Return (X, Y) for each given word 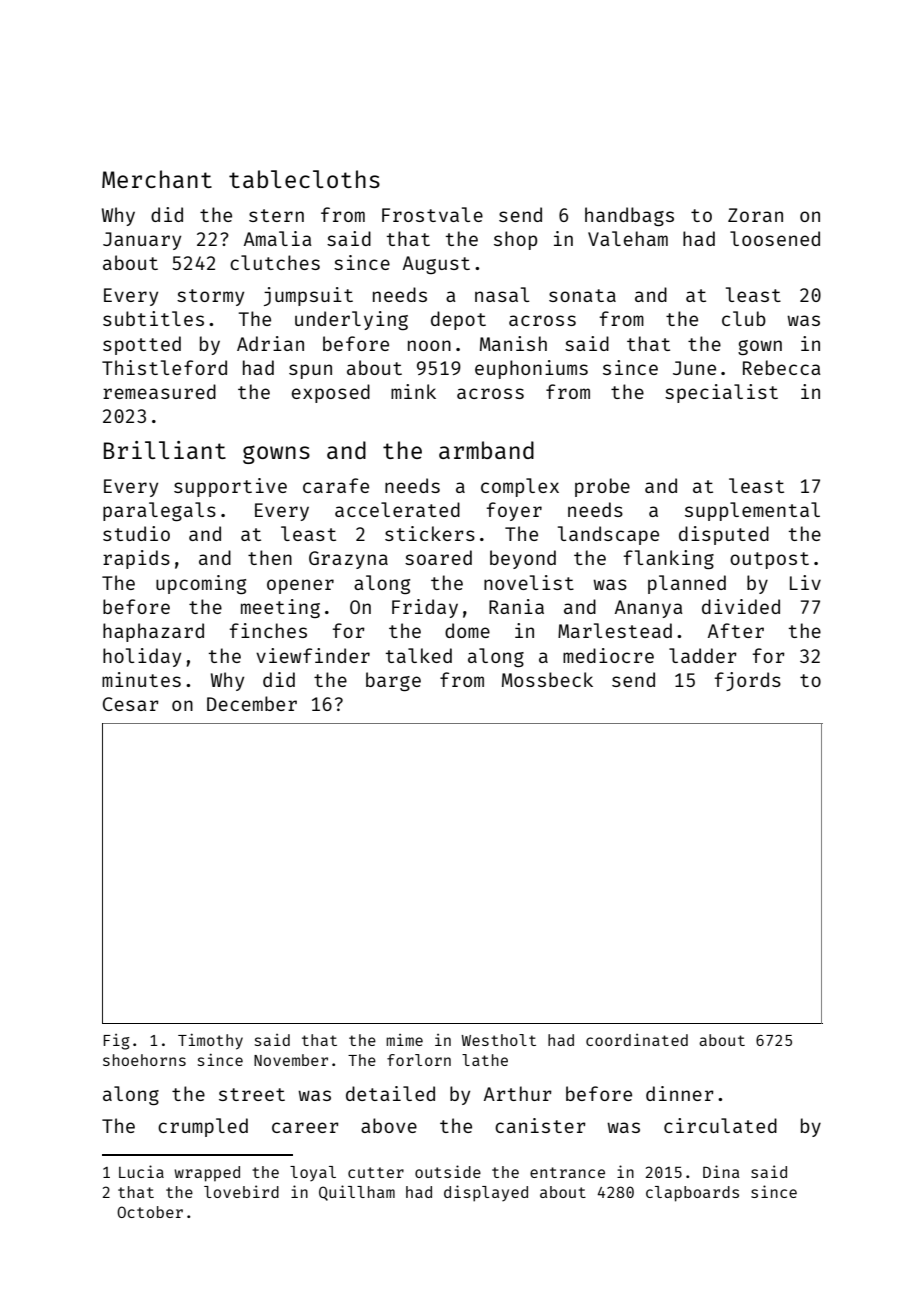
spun (310, 371)
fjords (748, 681)
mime (404, 1040)
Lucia (141, 1171)
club (744, 318)
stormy (210, 297)
